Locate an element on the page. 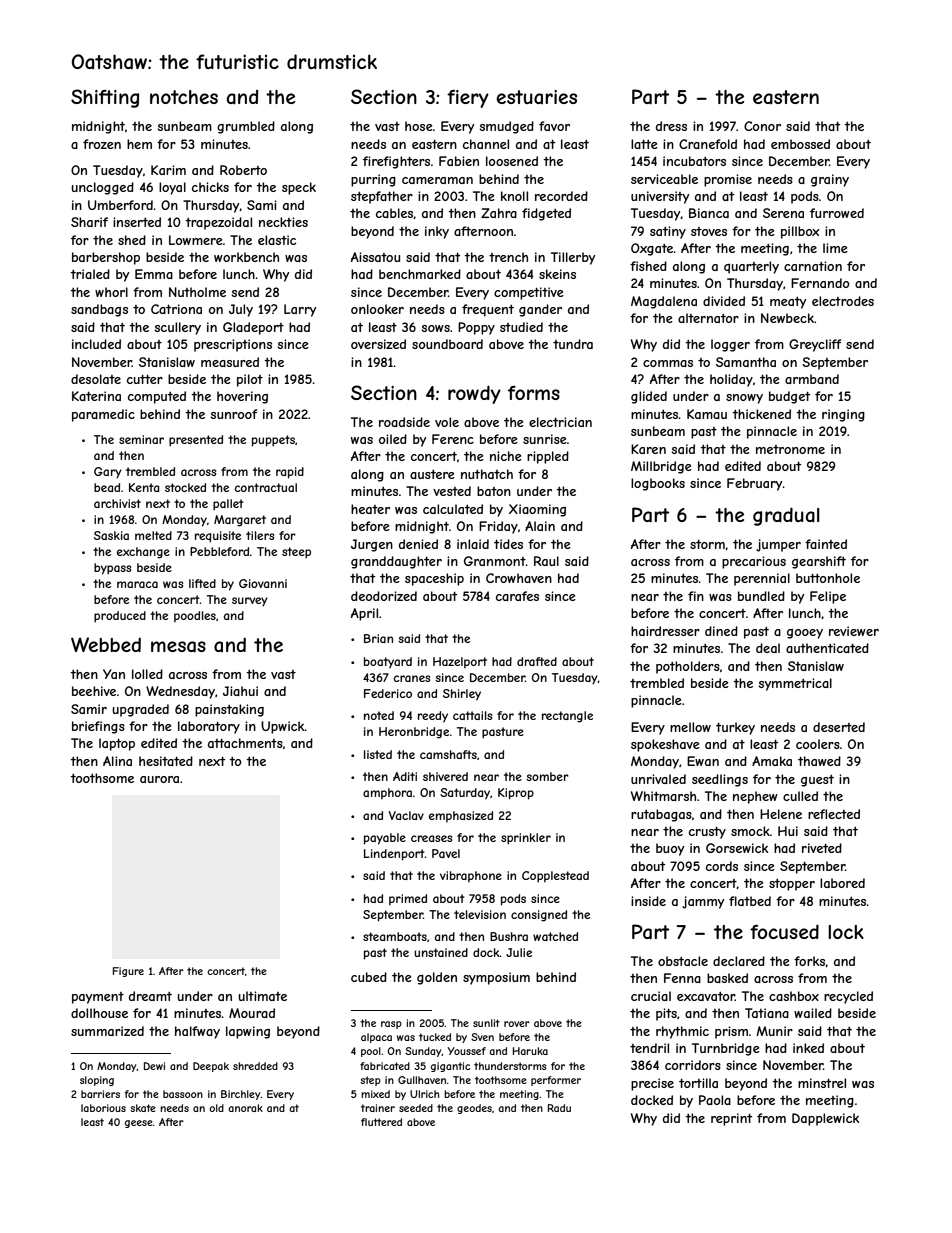 The width and height of the document is (952, 1233). Webbed is located at coordinates (106, 644).
